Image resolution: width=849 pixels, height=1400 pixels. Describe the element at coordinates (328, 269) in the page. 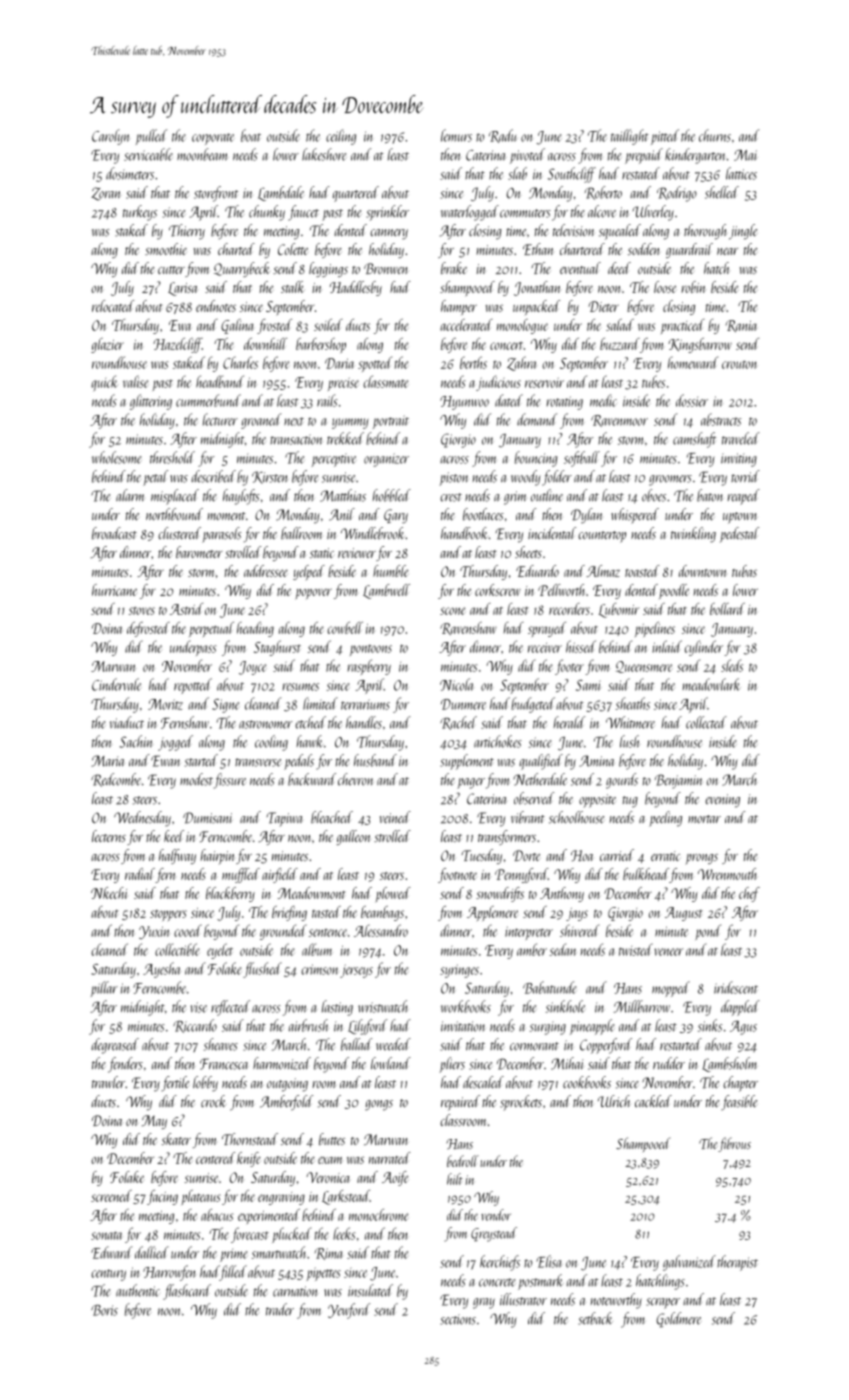

I see `leggings` at that location.
